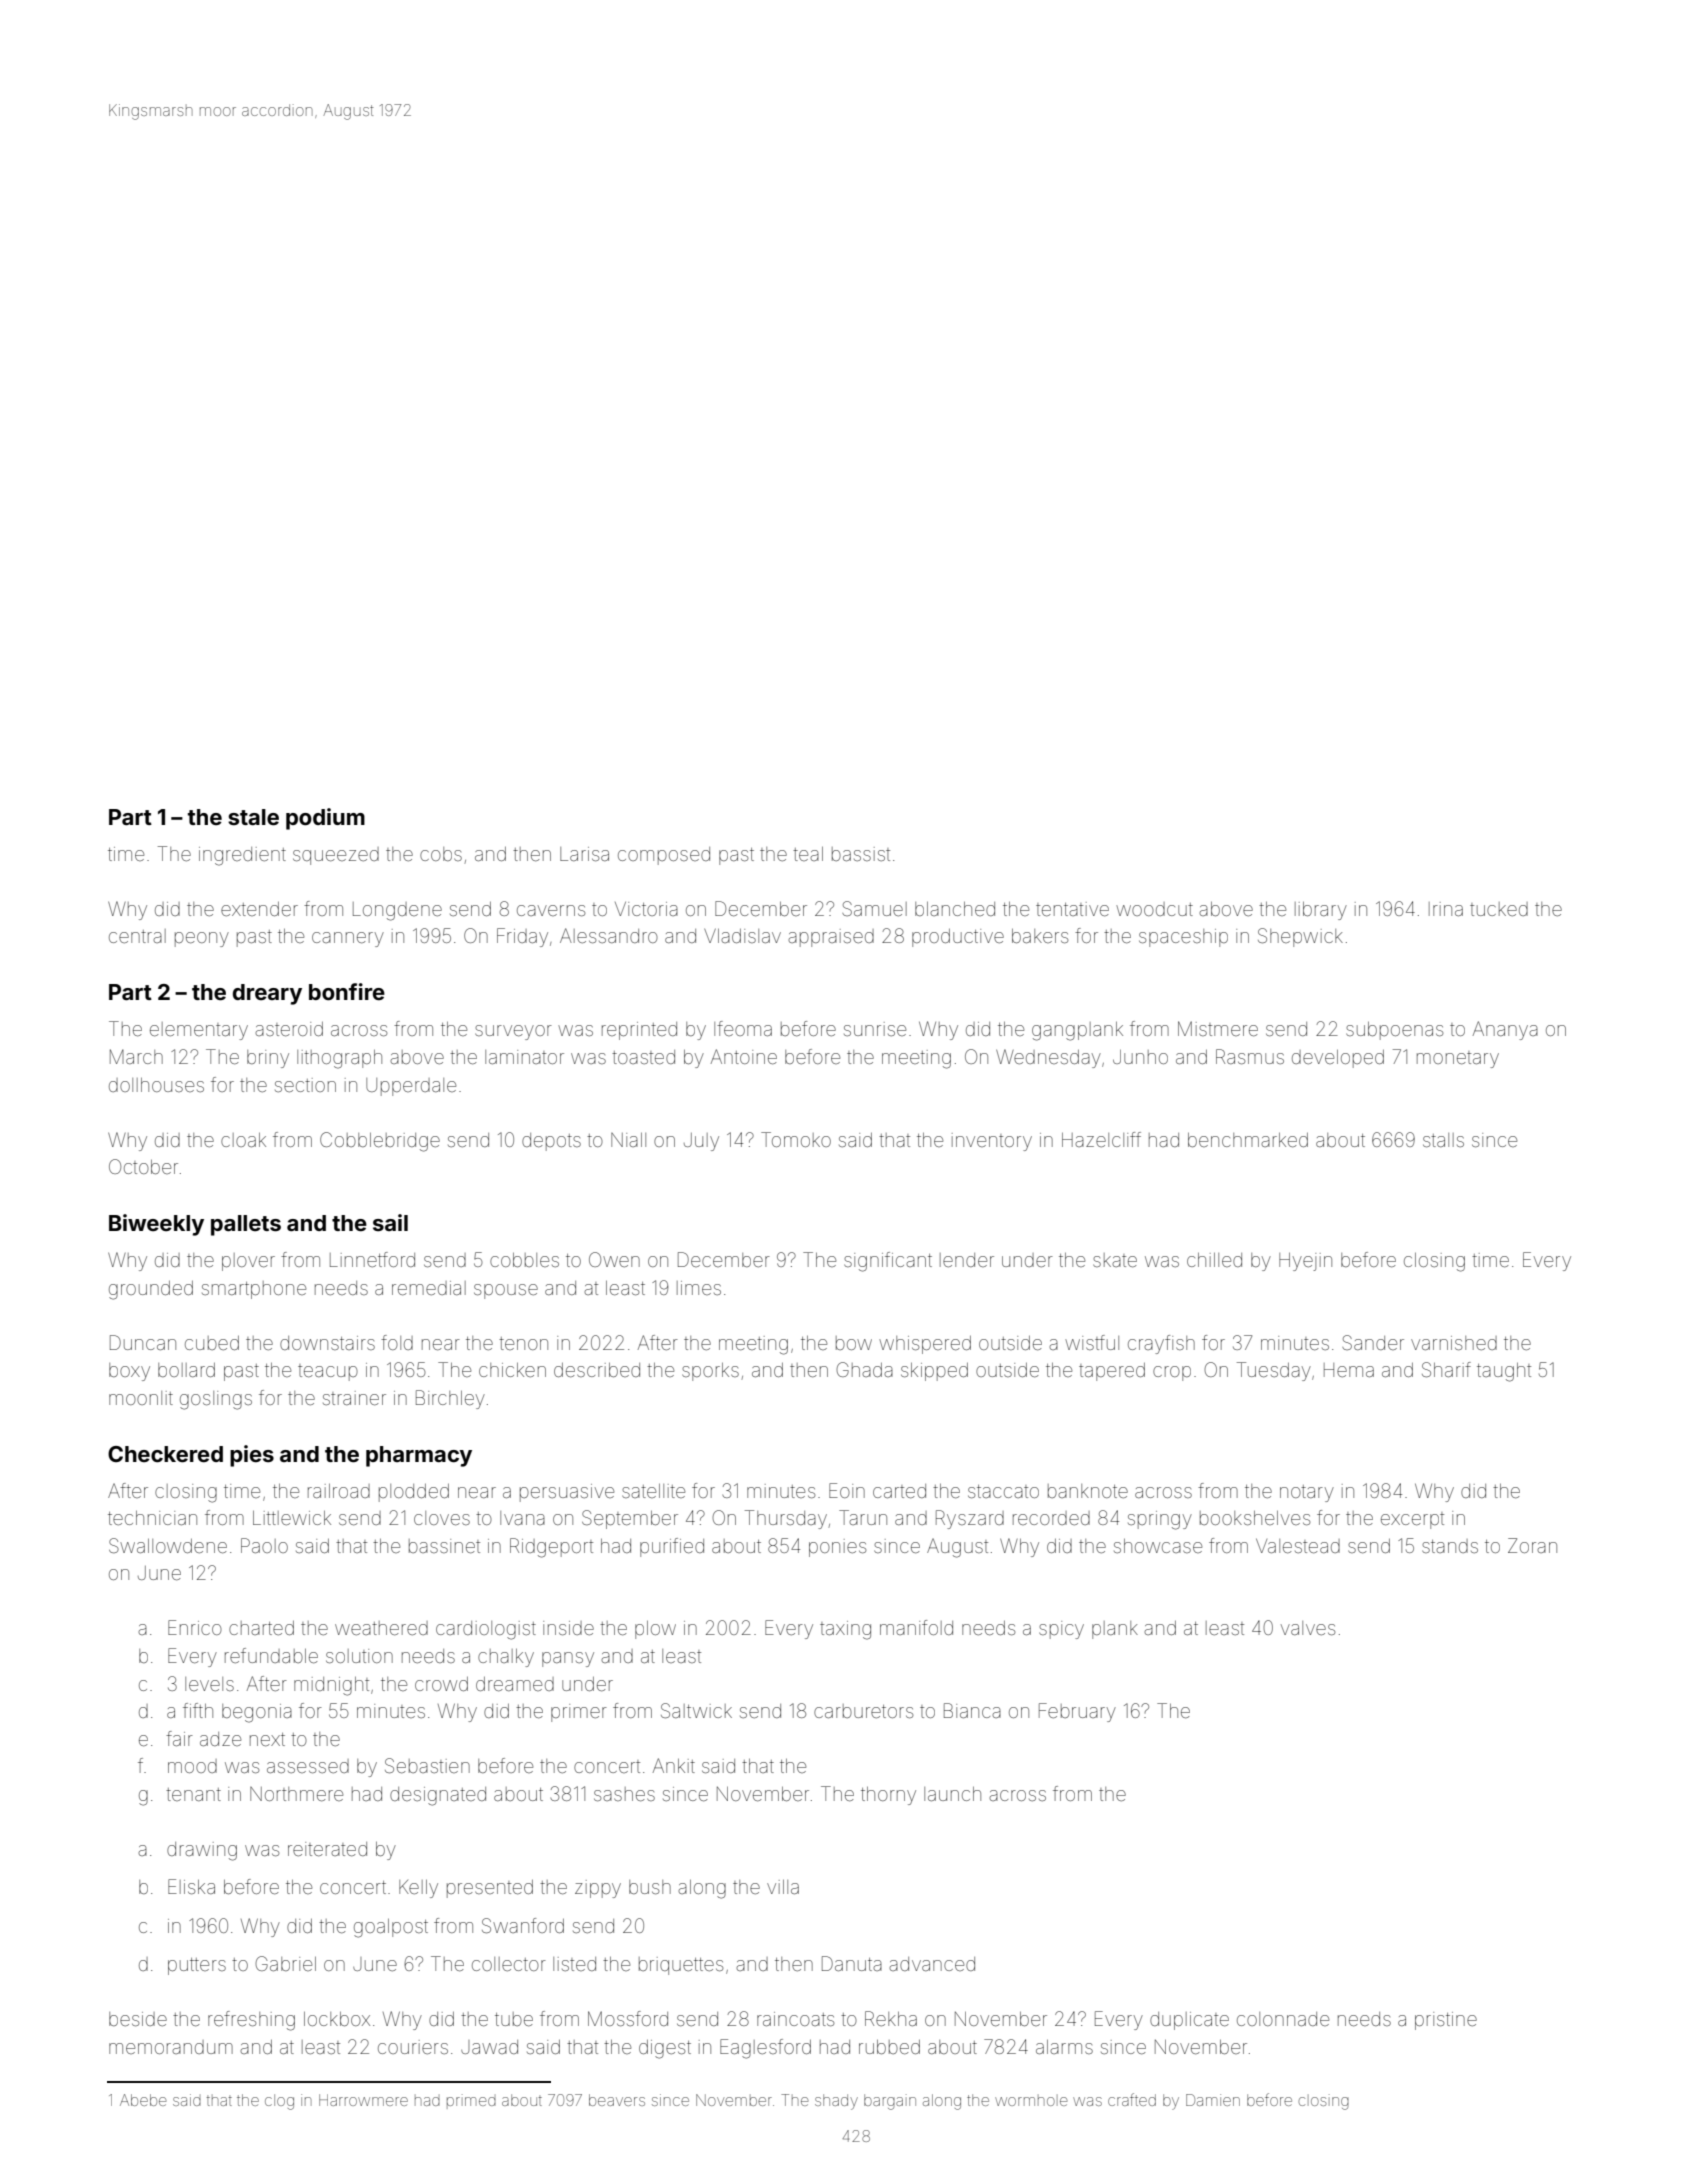 This image has height=2178, width=1683. What do you see at coordinates (1213, 2100) in the image?
I see `Damien` at bounding box center [1213, 2100].
